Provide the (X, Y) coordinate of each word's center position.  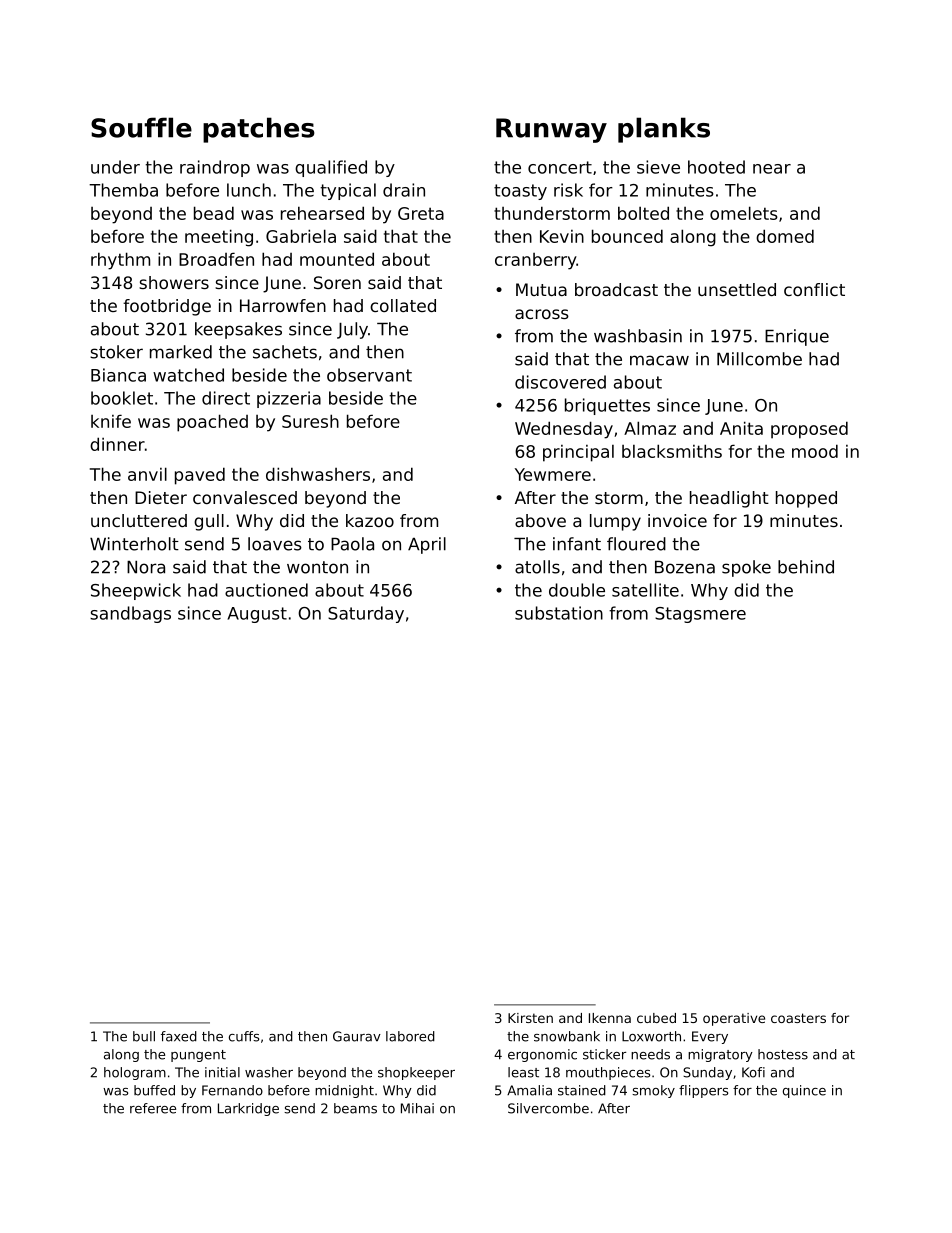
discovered (560, 382)
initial (222, 1072)
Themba (123, 190)
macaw (659, 360)
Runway (551, 130)
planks (664, 130)
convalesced (245, 497)
